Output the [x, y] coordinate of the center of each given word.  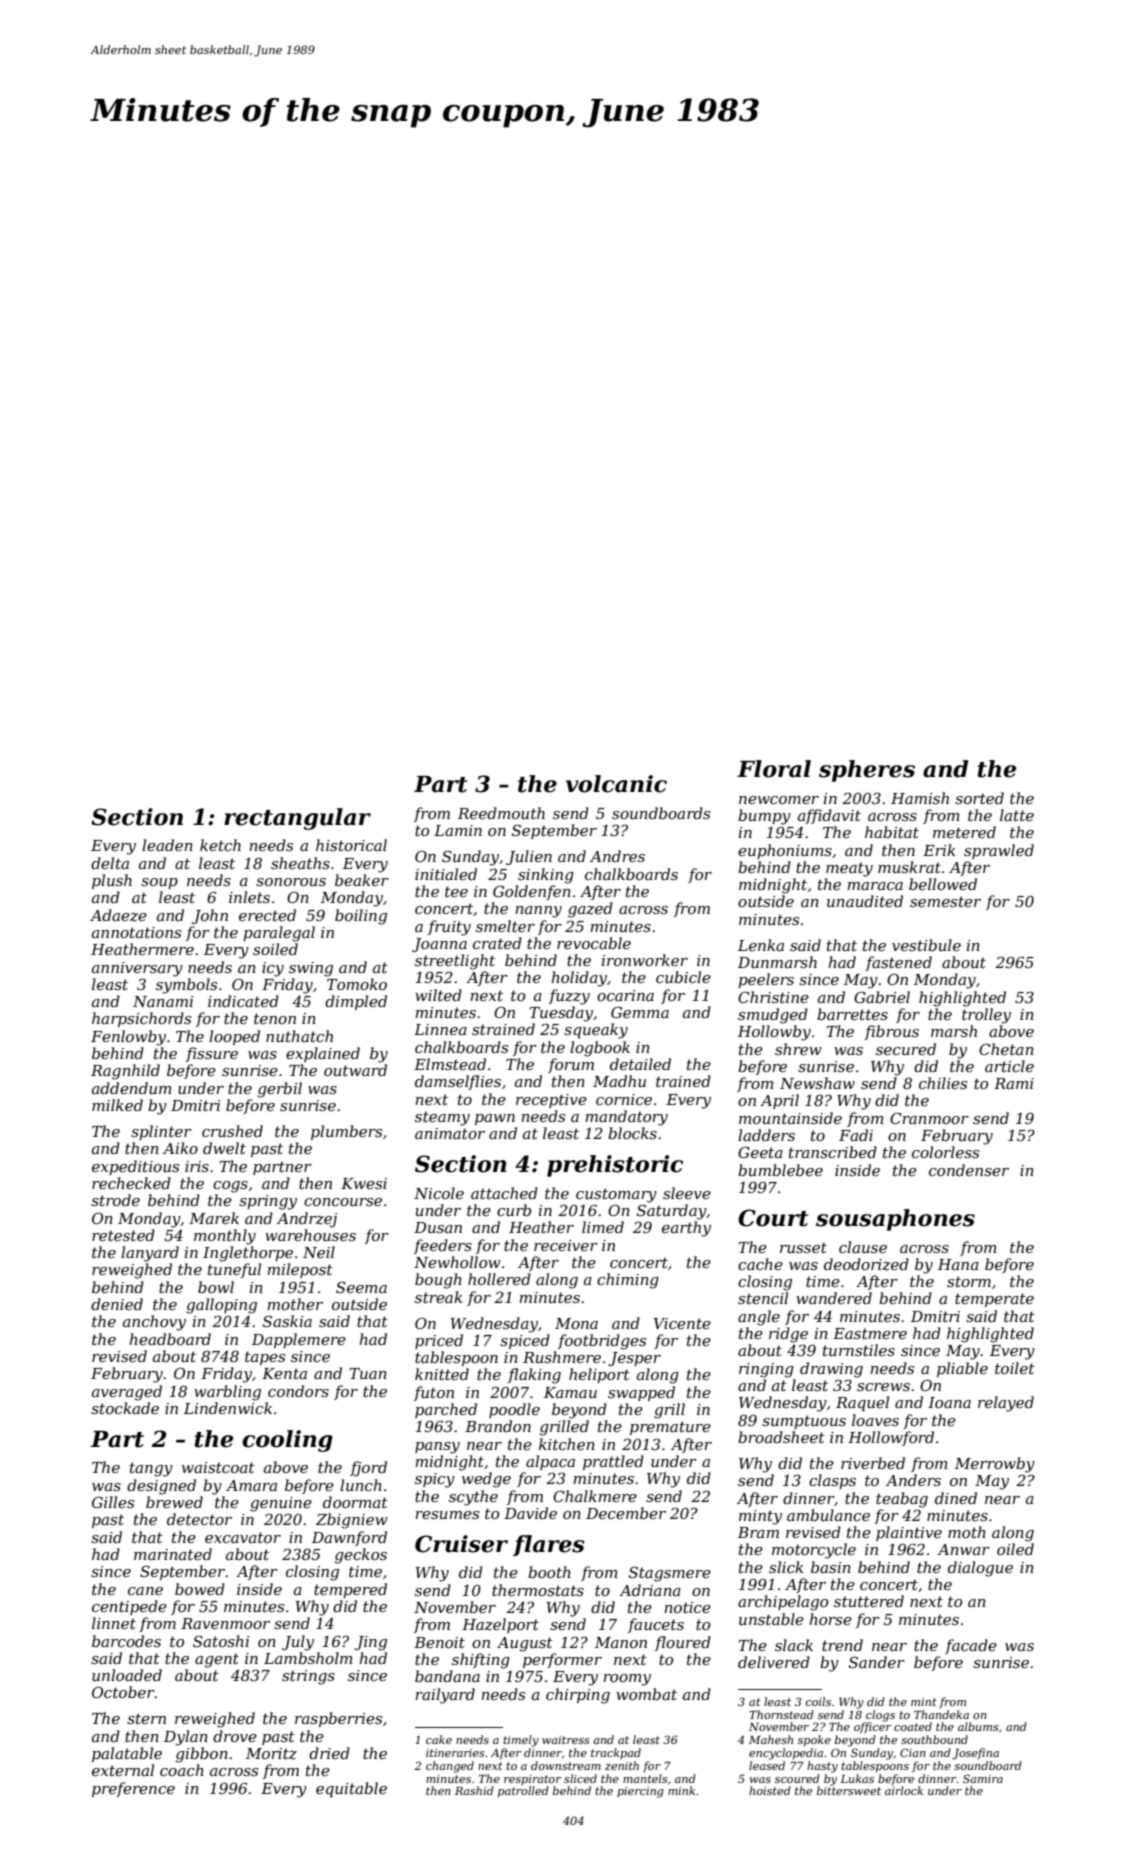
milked [117, 1105]
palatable [127, 1754]
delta [110, 863]
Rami [1014, 1083]
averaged [127, 1393]
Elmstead [450, 1064]
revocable [594, 943]
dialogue [980, 1569]
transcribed [833, 1152]
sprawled [999, 851]
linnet [114, 1623]
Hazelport [500, 1625]
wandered [834, 1298]
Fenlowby [128, 1038]
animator [450, 1133]
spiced [525, 1341]
